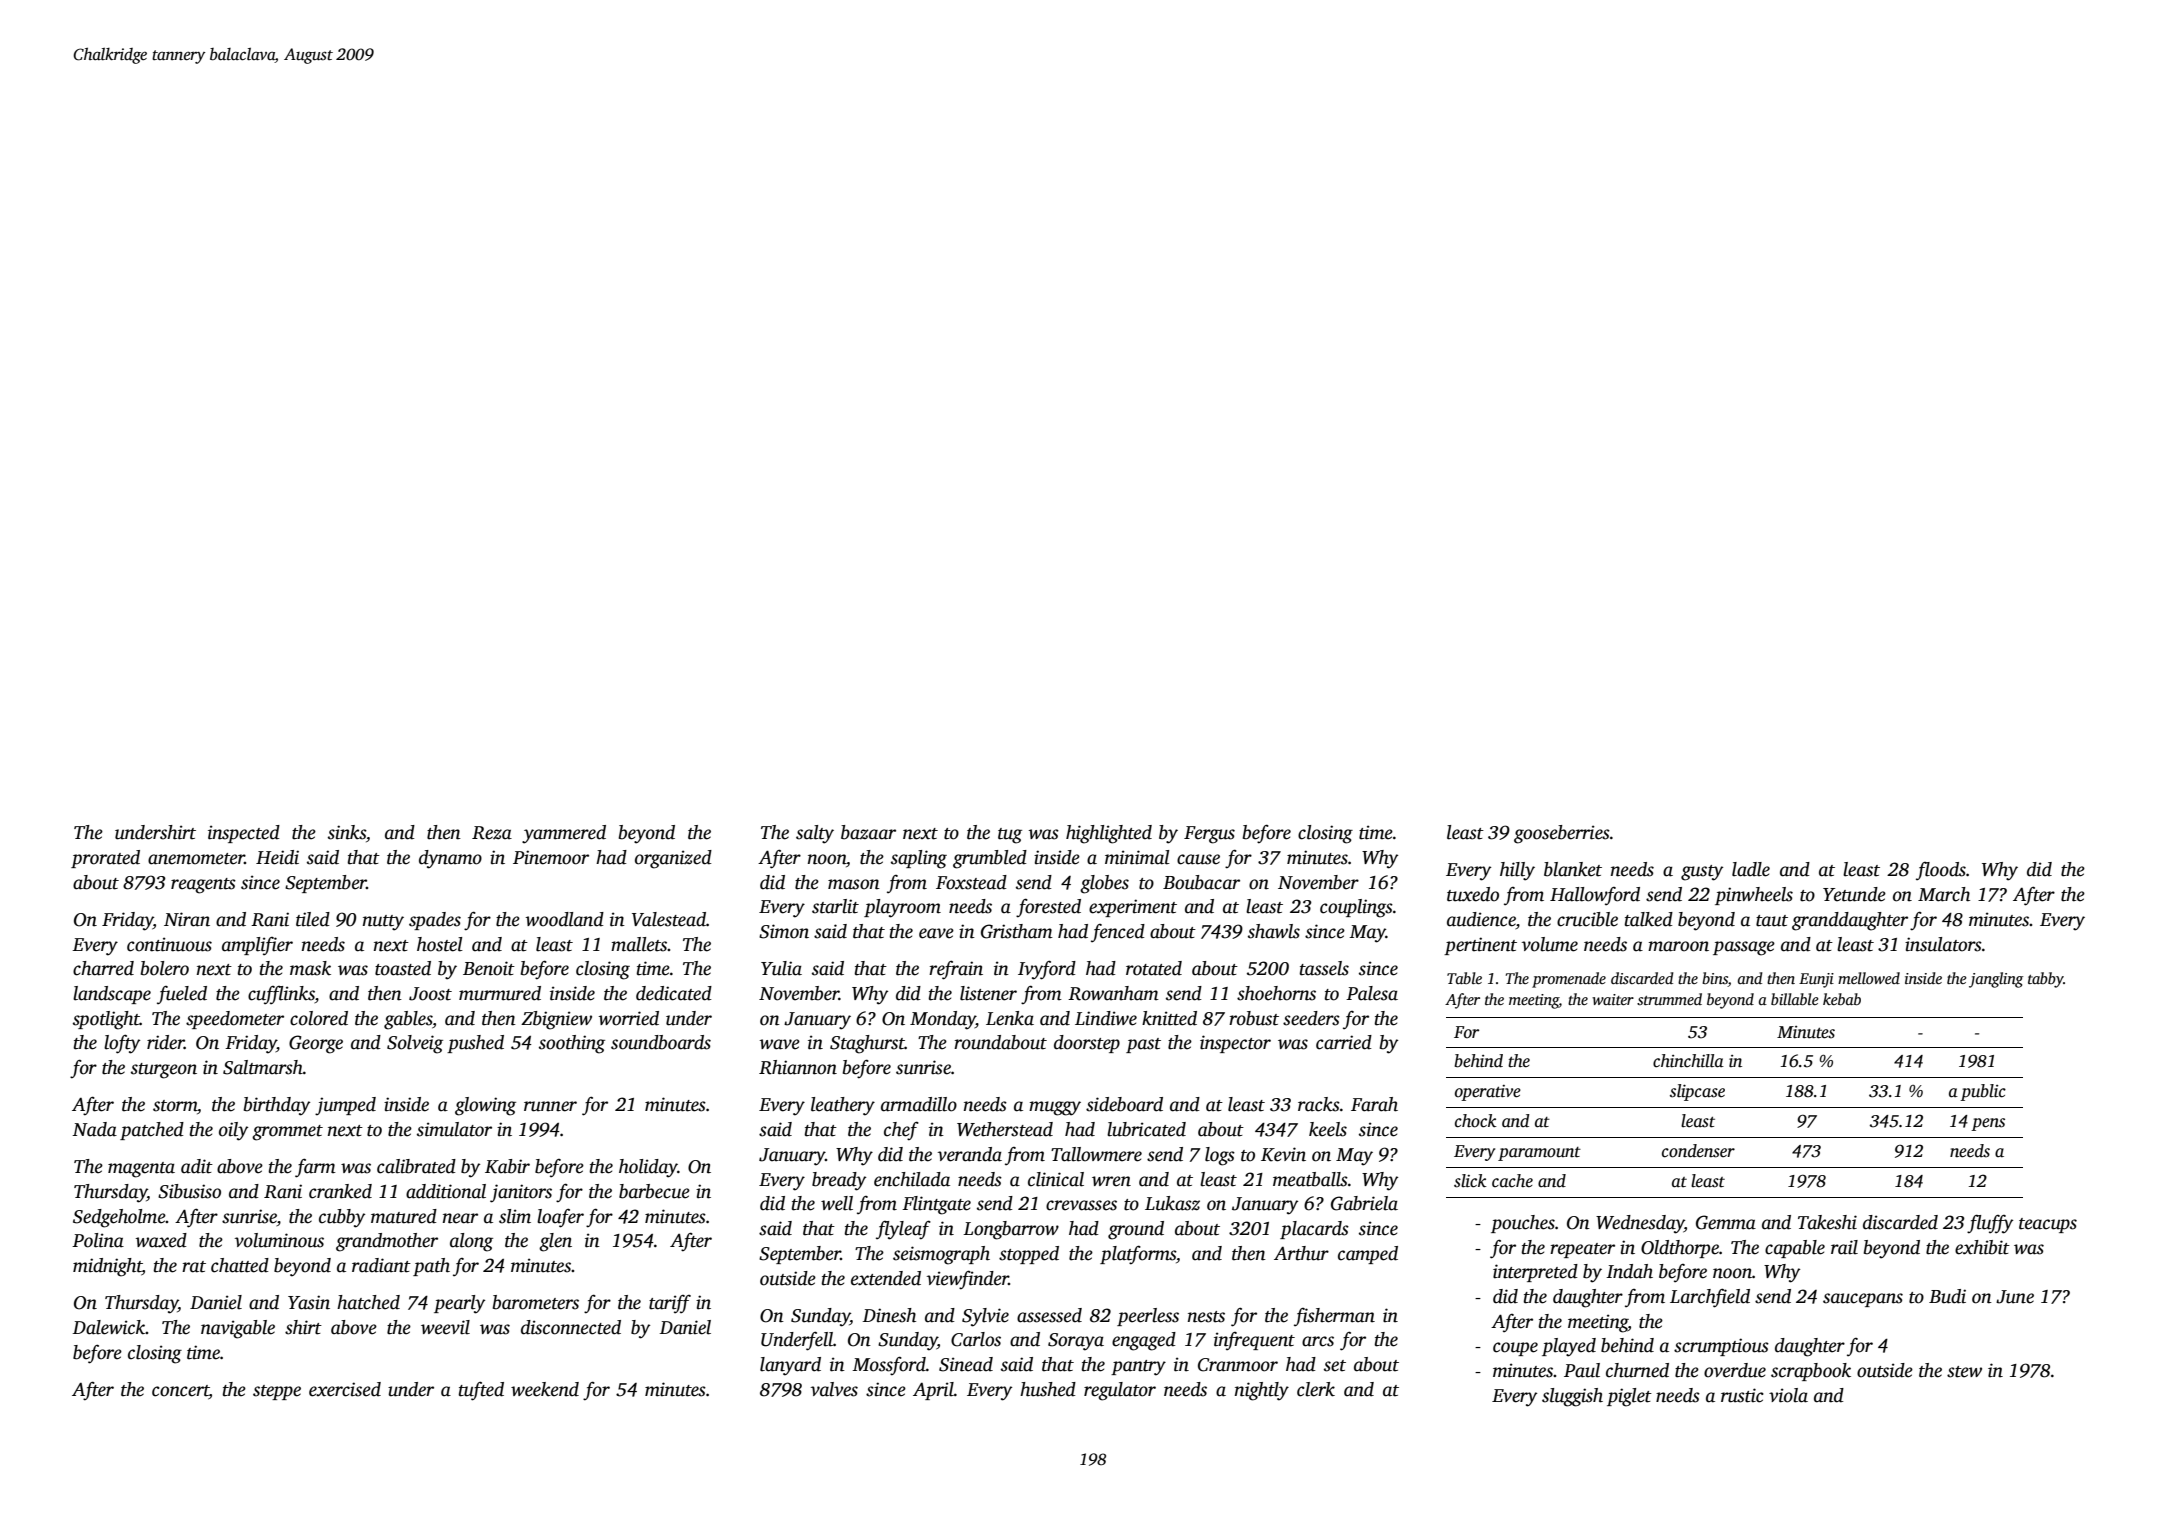  What do you see at coordinates (1512, 1181) in the document?
I see `cache` at bounding box center [1512, 1181].
